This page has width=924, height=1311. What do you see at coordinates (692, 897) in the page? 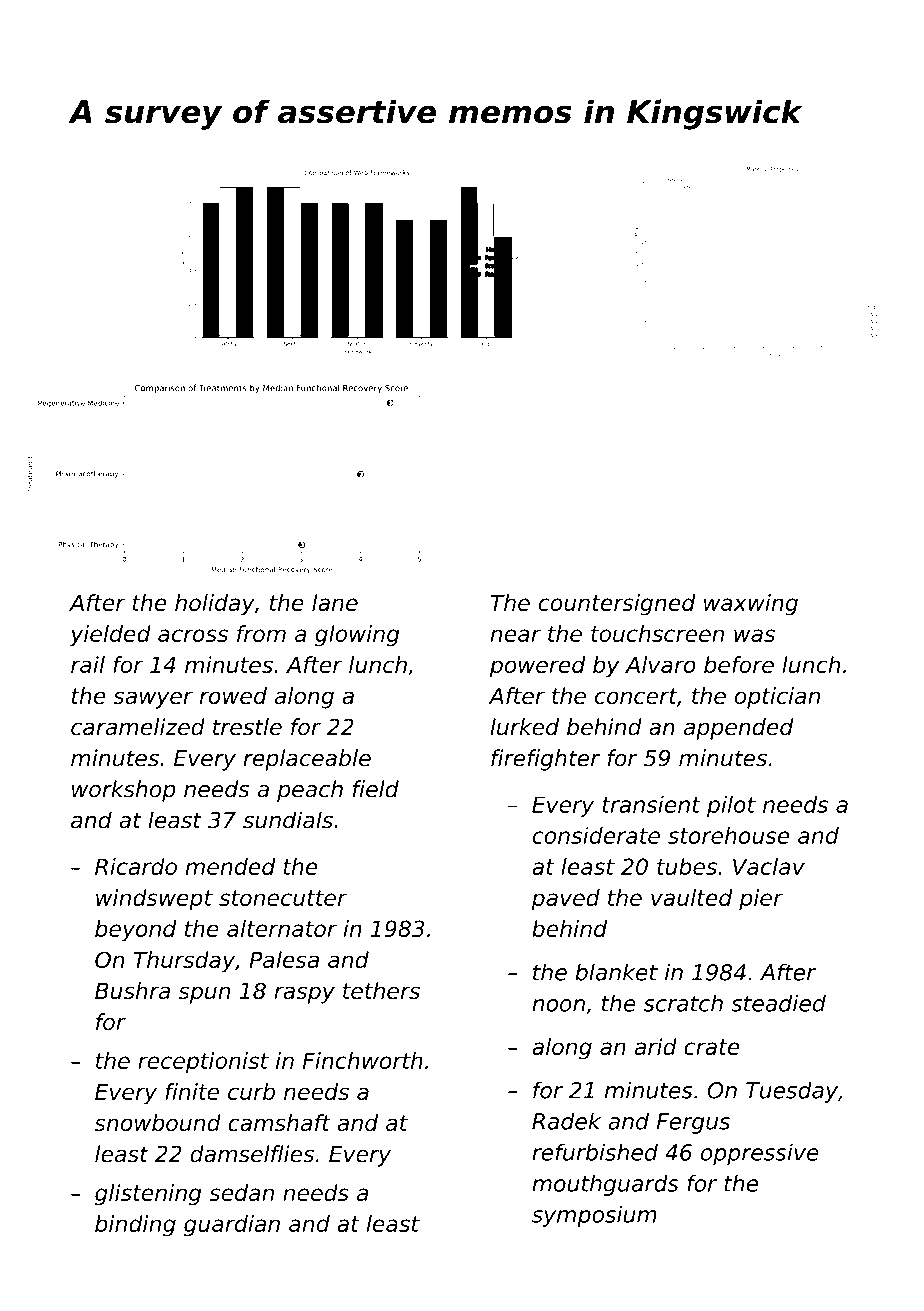
I see `vaulted` at bounding box center [692, 897].
